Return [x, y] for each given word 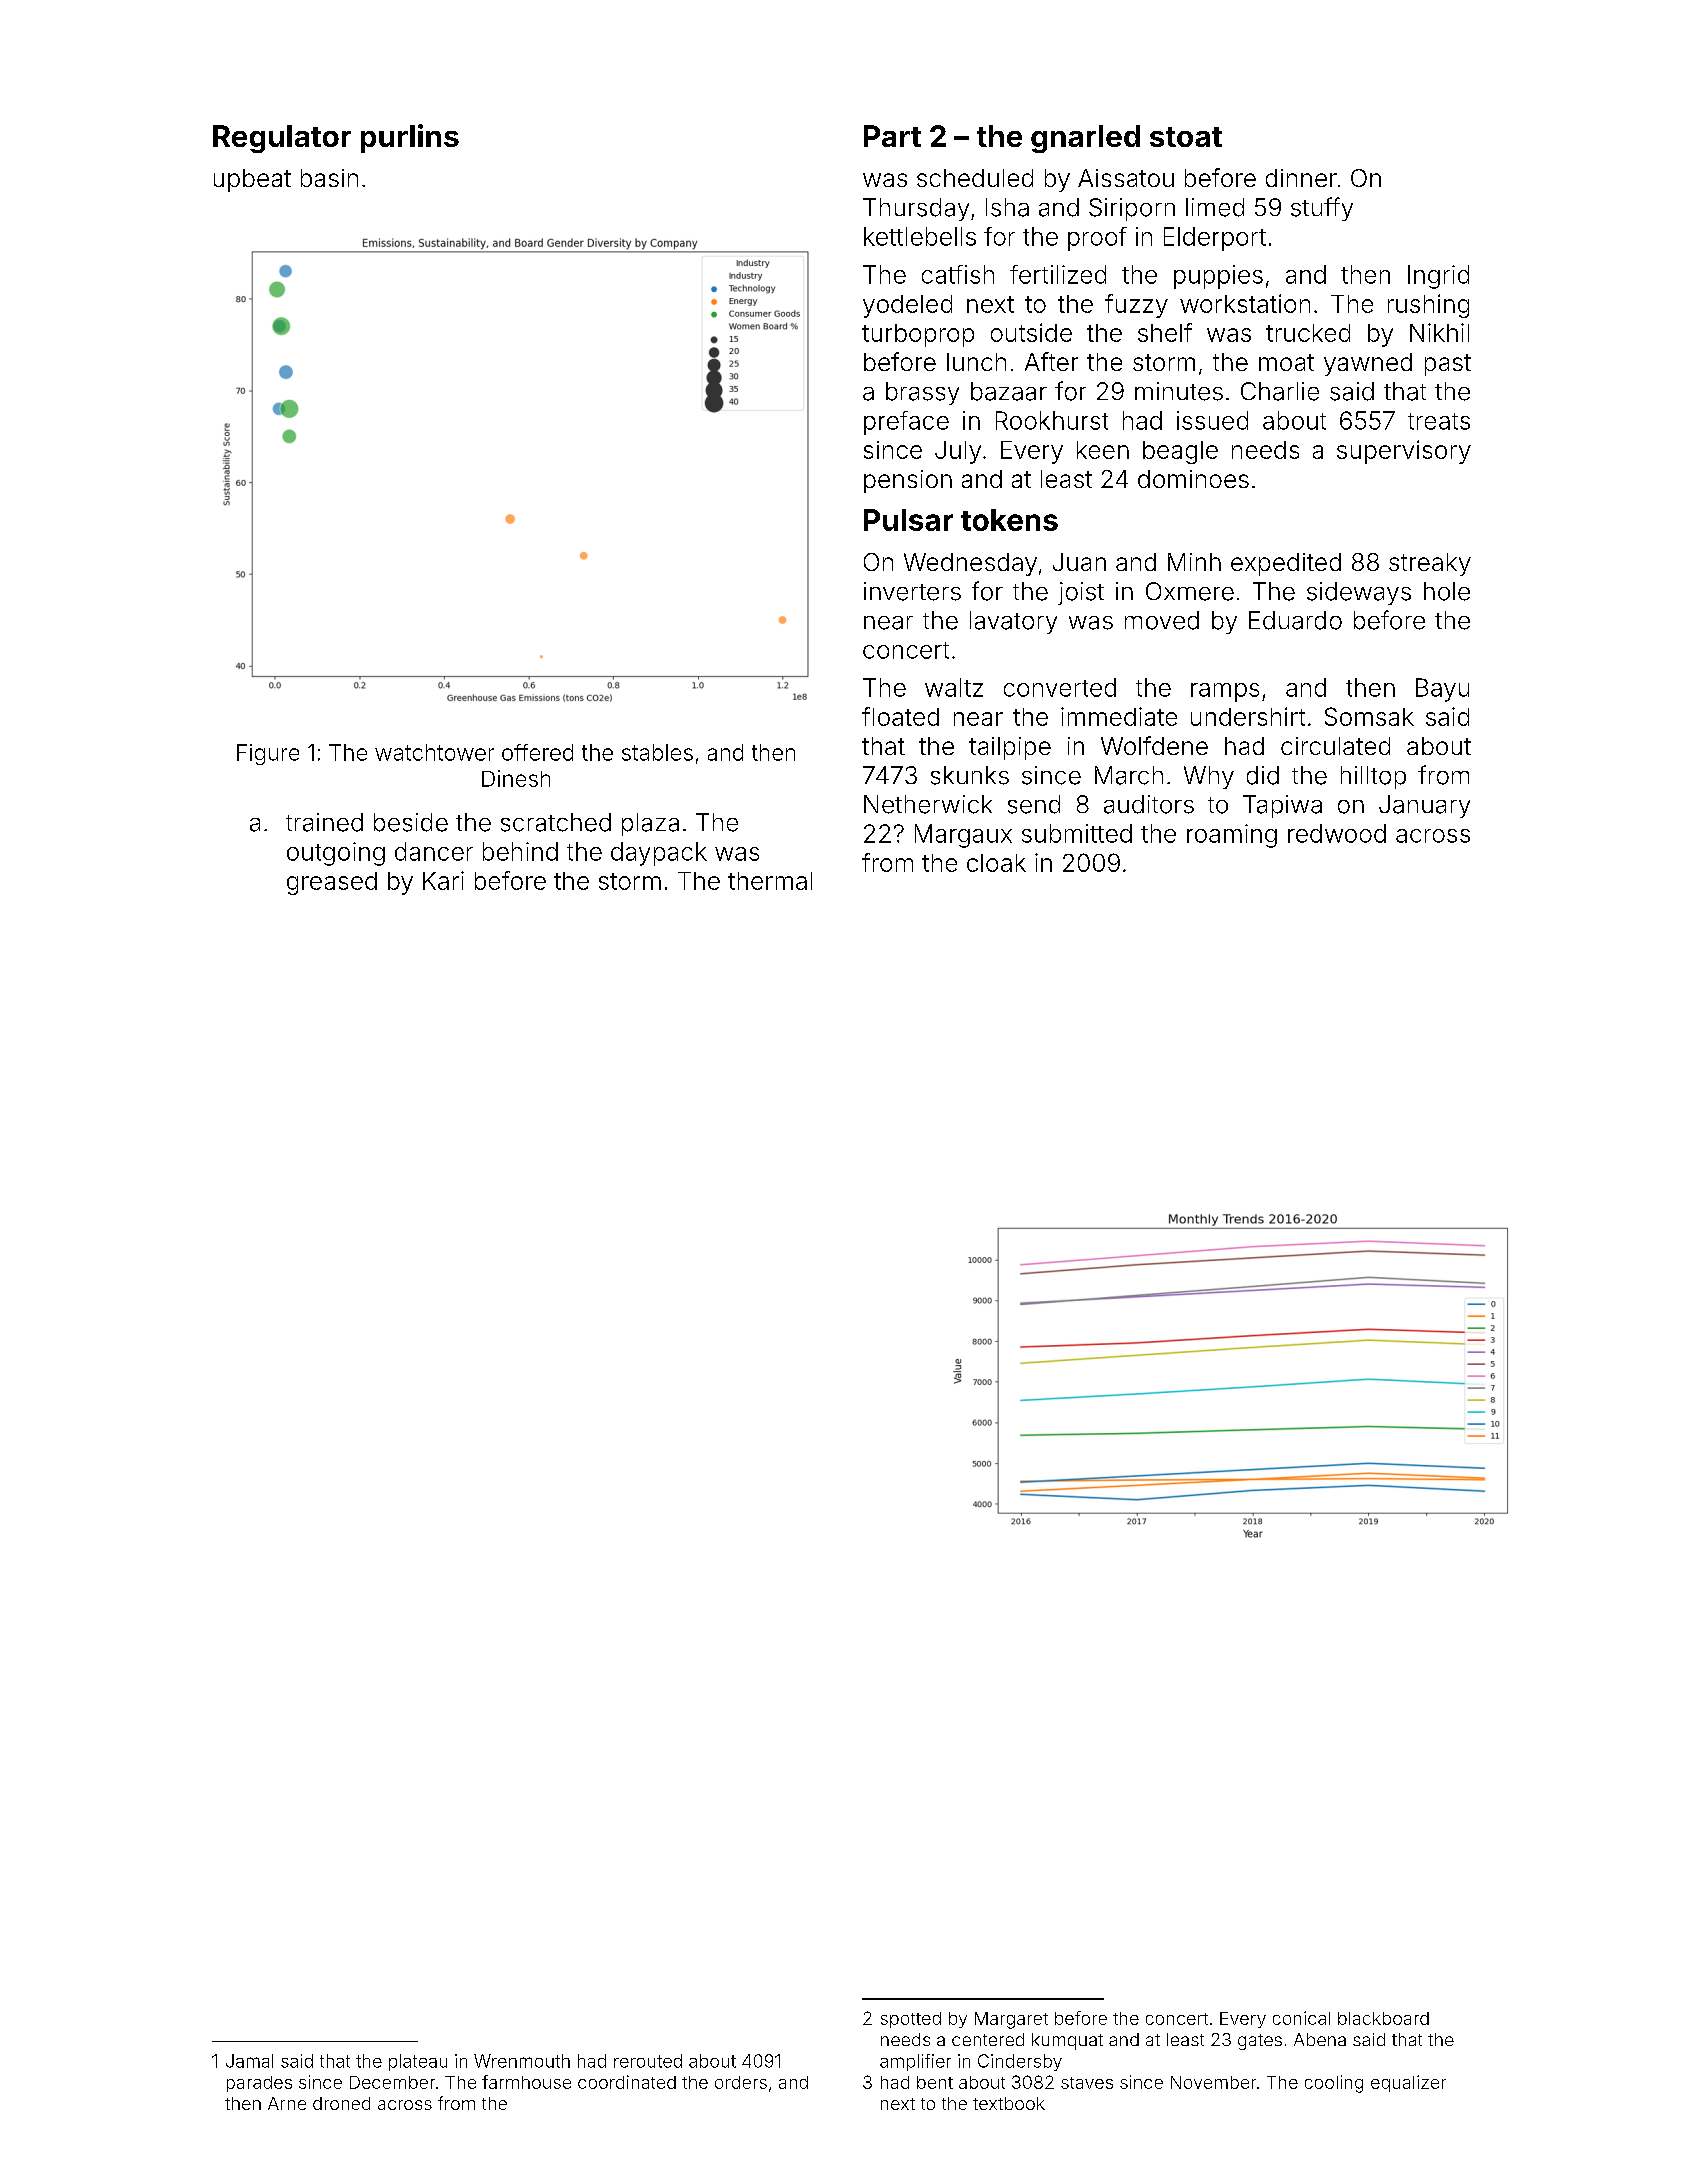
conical [1301, 2018]
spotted [911, 2020]
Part [892, 136]
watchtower [434, 752]
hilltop [1373, 777]
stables [657, 752]
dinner [1301, 178]
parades [259, 2084]
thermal [770, 881]
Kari [443, 880]
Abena [1320, 2039]
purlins [410, 138]
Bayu [1442, 690]
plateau [418, 2062]
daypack [659, 854]
